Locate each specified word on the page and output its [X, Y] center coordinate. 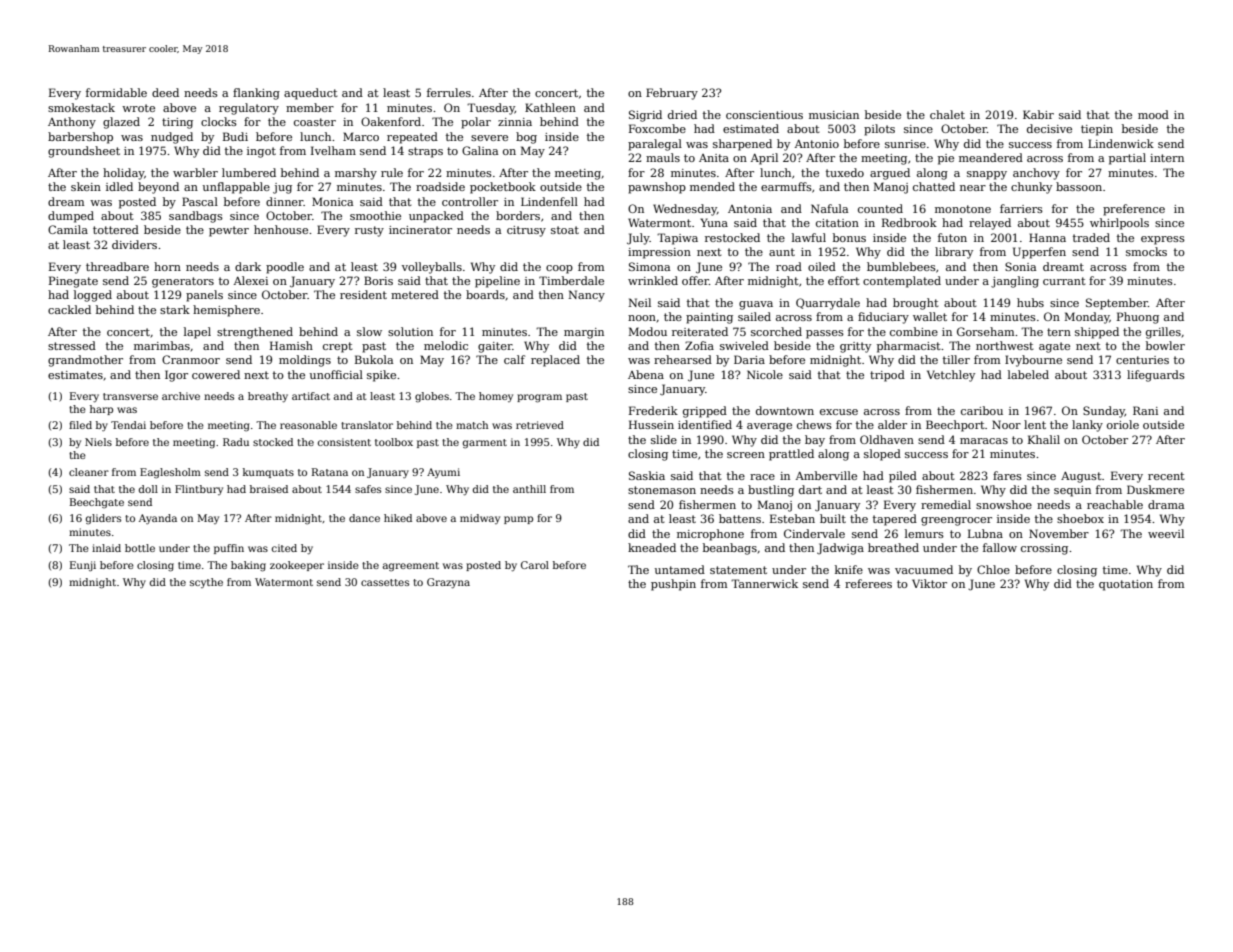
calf [514, 359]
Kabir [1038, 114]
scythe [206, 583]
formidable [116, 92]
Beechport [955, 426]
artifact [311, 396]
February [672, 94]
